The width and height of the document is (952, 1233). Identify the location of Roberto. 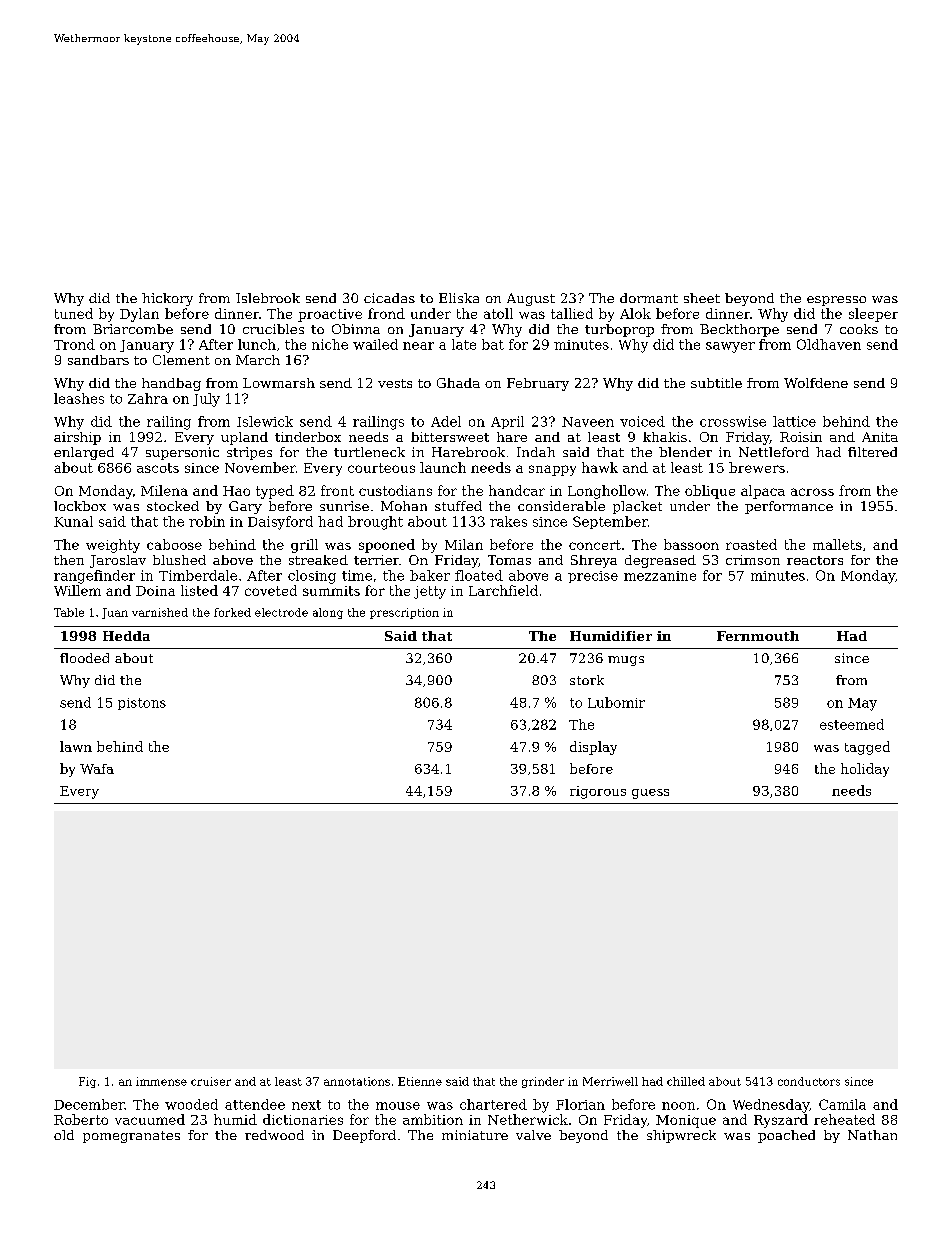
(81, 1119).
